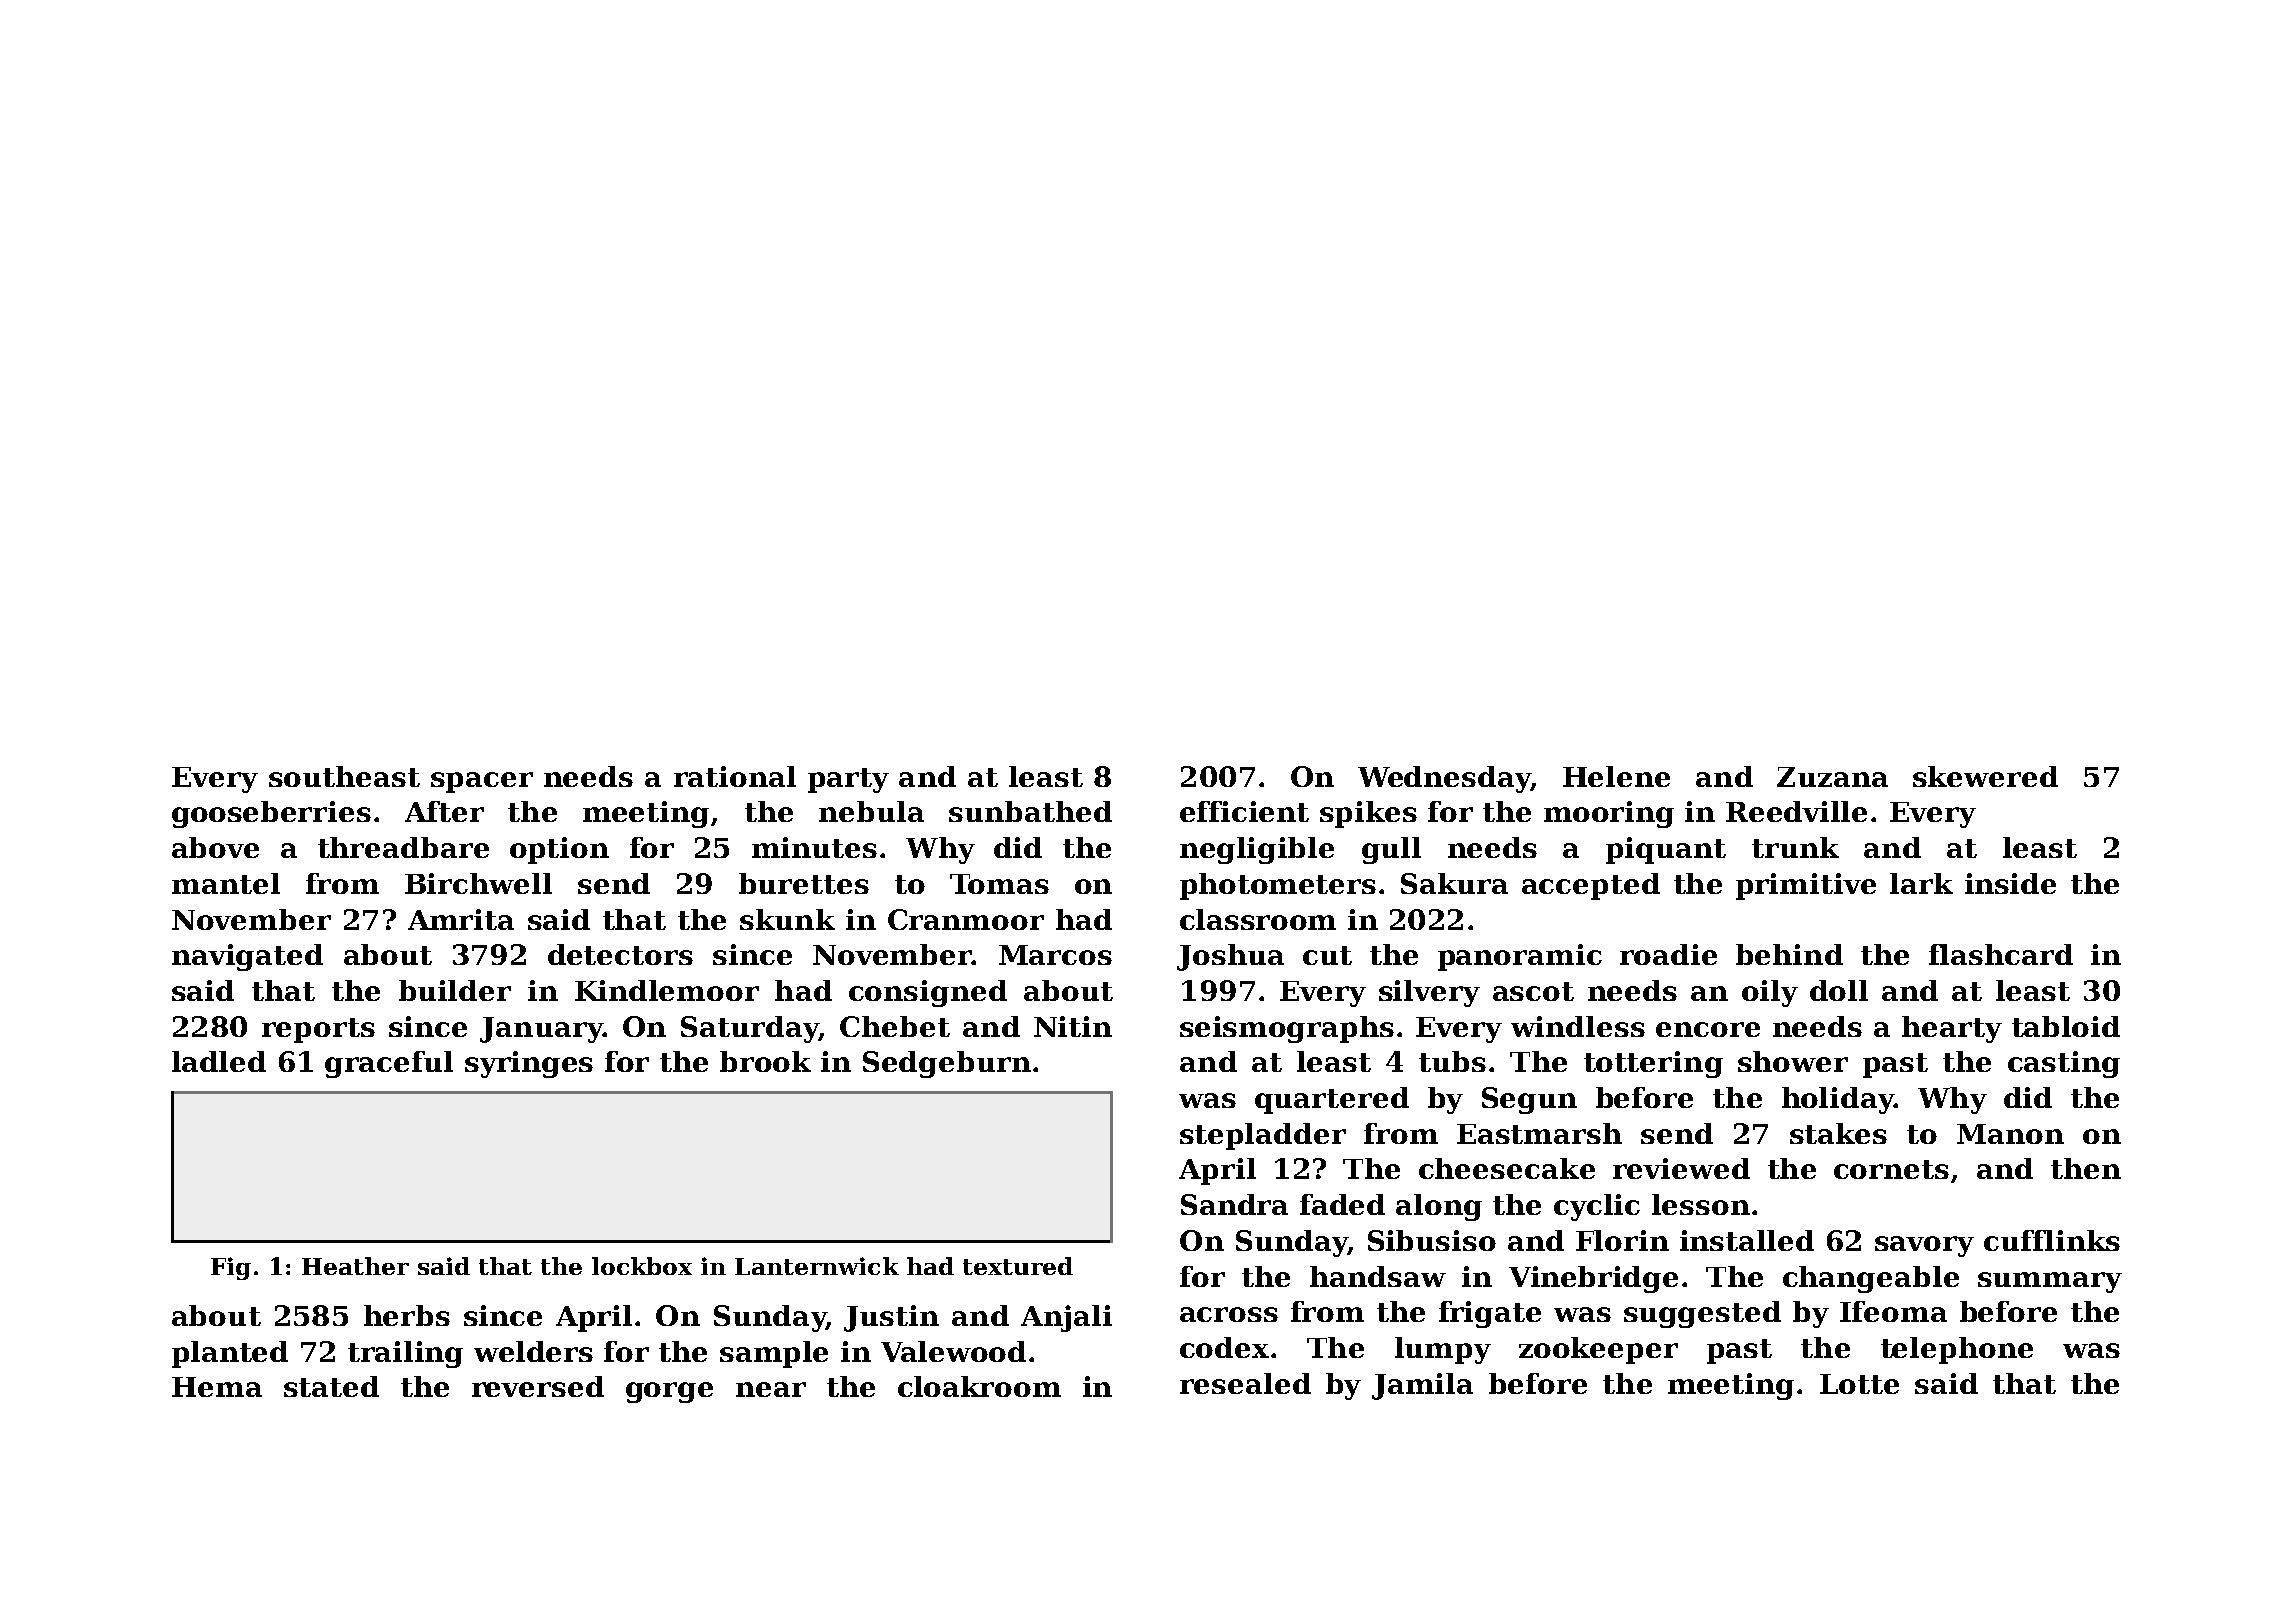 The image size is (2292, 1620). What do you see at coordinates (1838, 1133) in the screenshot?
I see `stakes` at bounding box center [1838, 1133].
